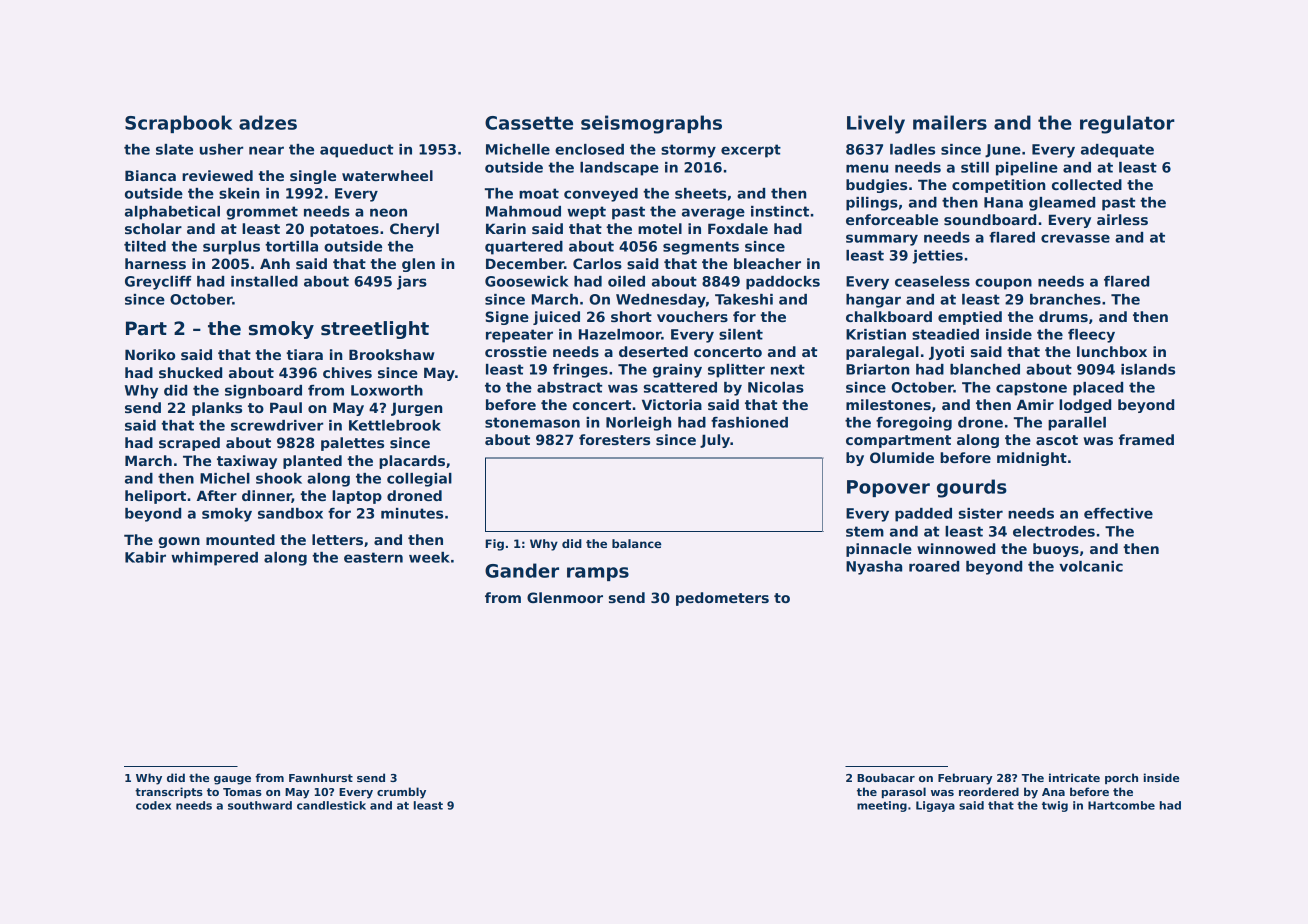  Describe the element at coordinates (876, 124) in the screenshot. I see `Lively` at that location.
